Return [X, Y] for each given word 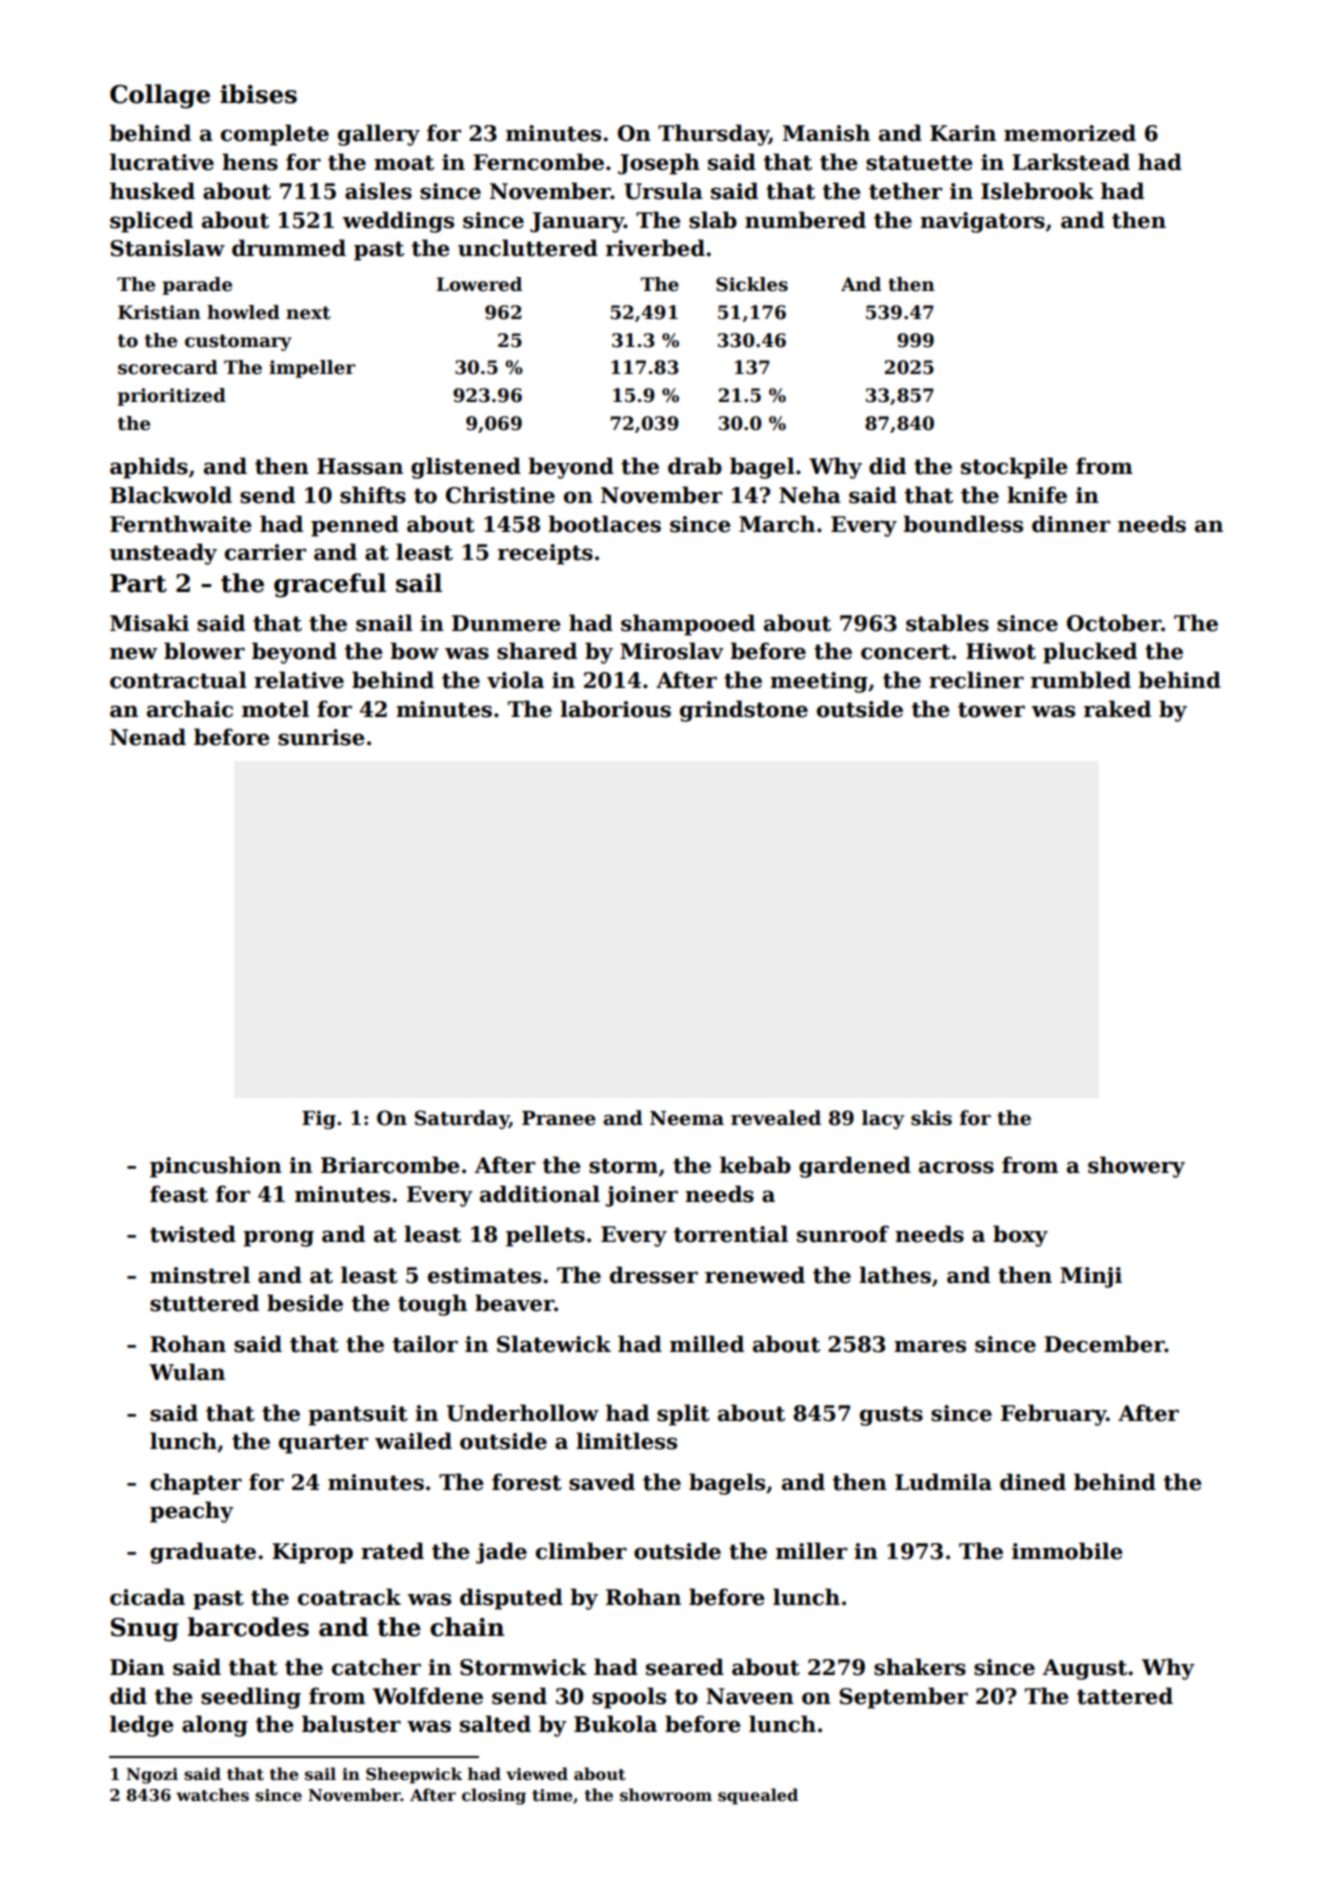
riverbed [655, 248]
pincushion [216, 1167]
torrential [731, 1234]
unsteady [163, 554]
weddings [398, 222]
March [777, 524]
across [956, 1167]
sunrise [321, 737]
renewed [755, 1275]
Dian [137, 1667]
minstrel [200, 1275]
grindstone [744, 711]
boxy [1020, 1236]
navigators [982, 222]
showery [1136, 1167]
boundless [963, 524]
